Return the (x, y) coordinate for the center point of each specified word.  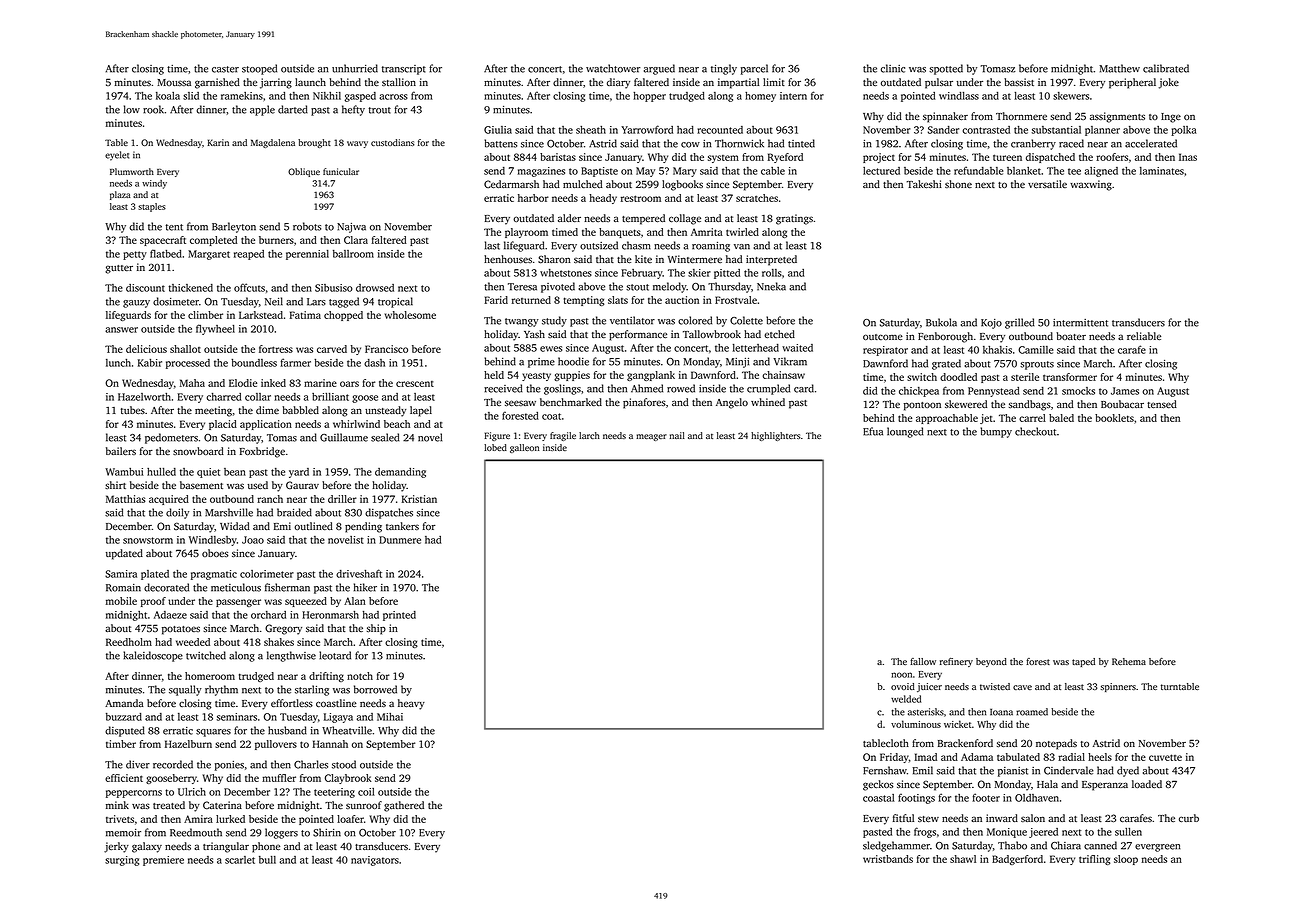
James (1125, 391)
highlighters (775, 436)
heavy (411, 704)
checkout (1035, 431)
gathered (404, 806)
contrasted (986, 130)
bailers (121, 451)
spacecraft (163, 241)
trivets (120, 819)
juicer (929, 687)
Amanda (124, 703)
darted (293, 109)
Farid (496, 300)
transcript (404, 70)
